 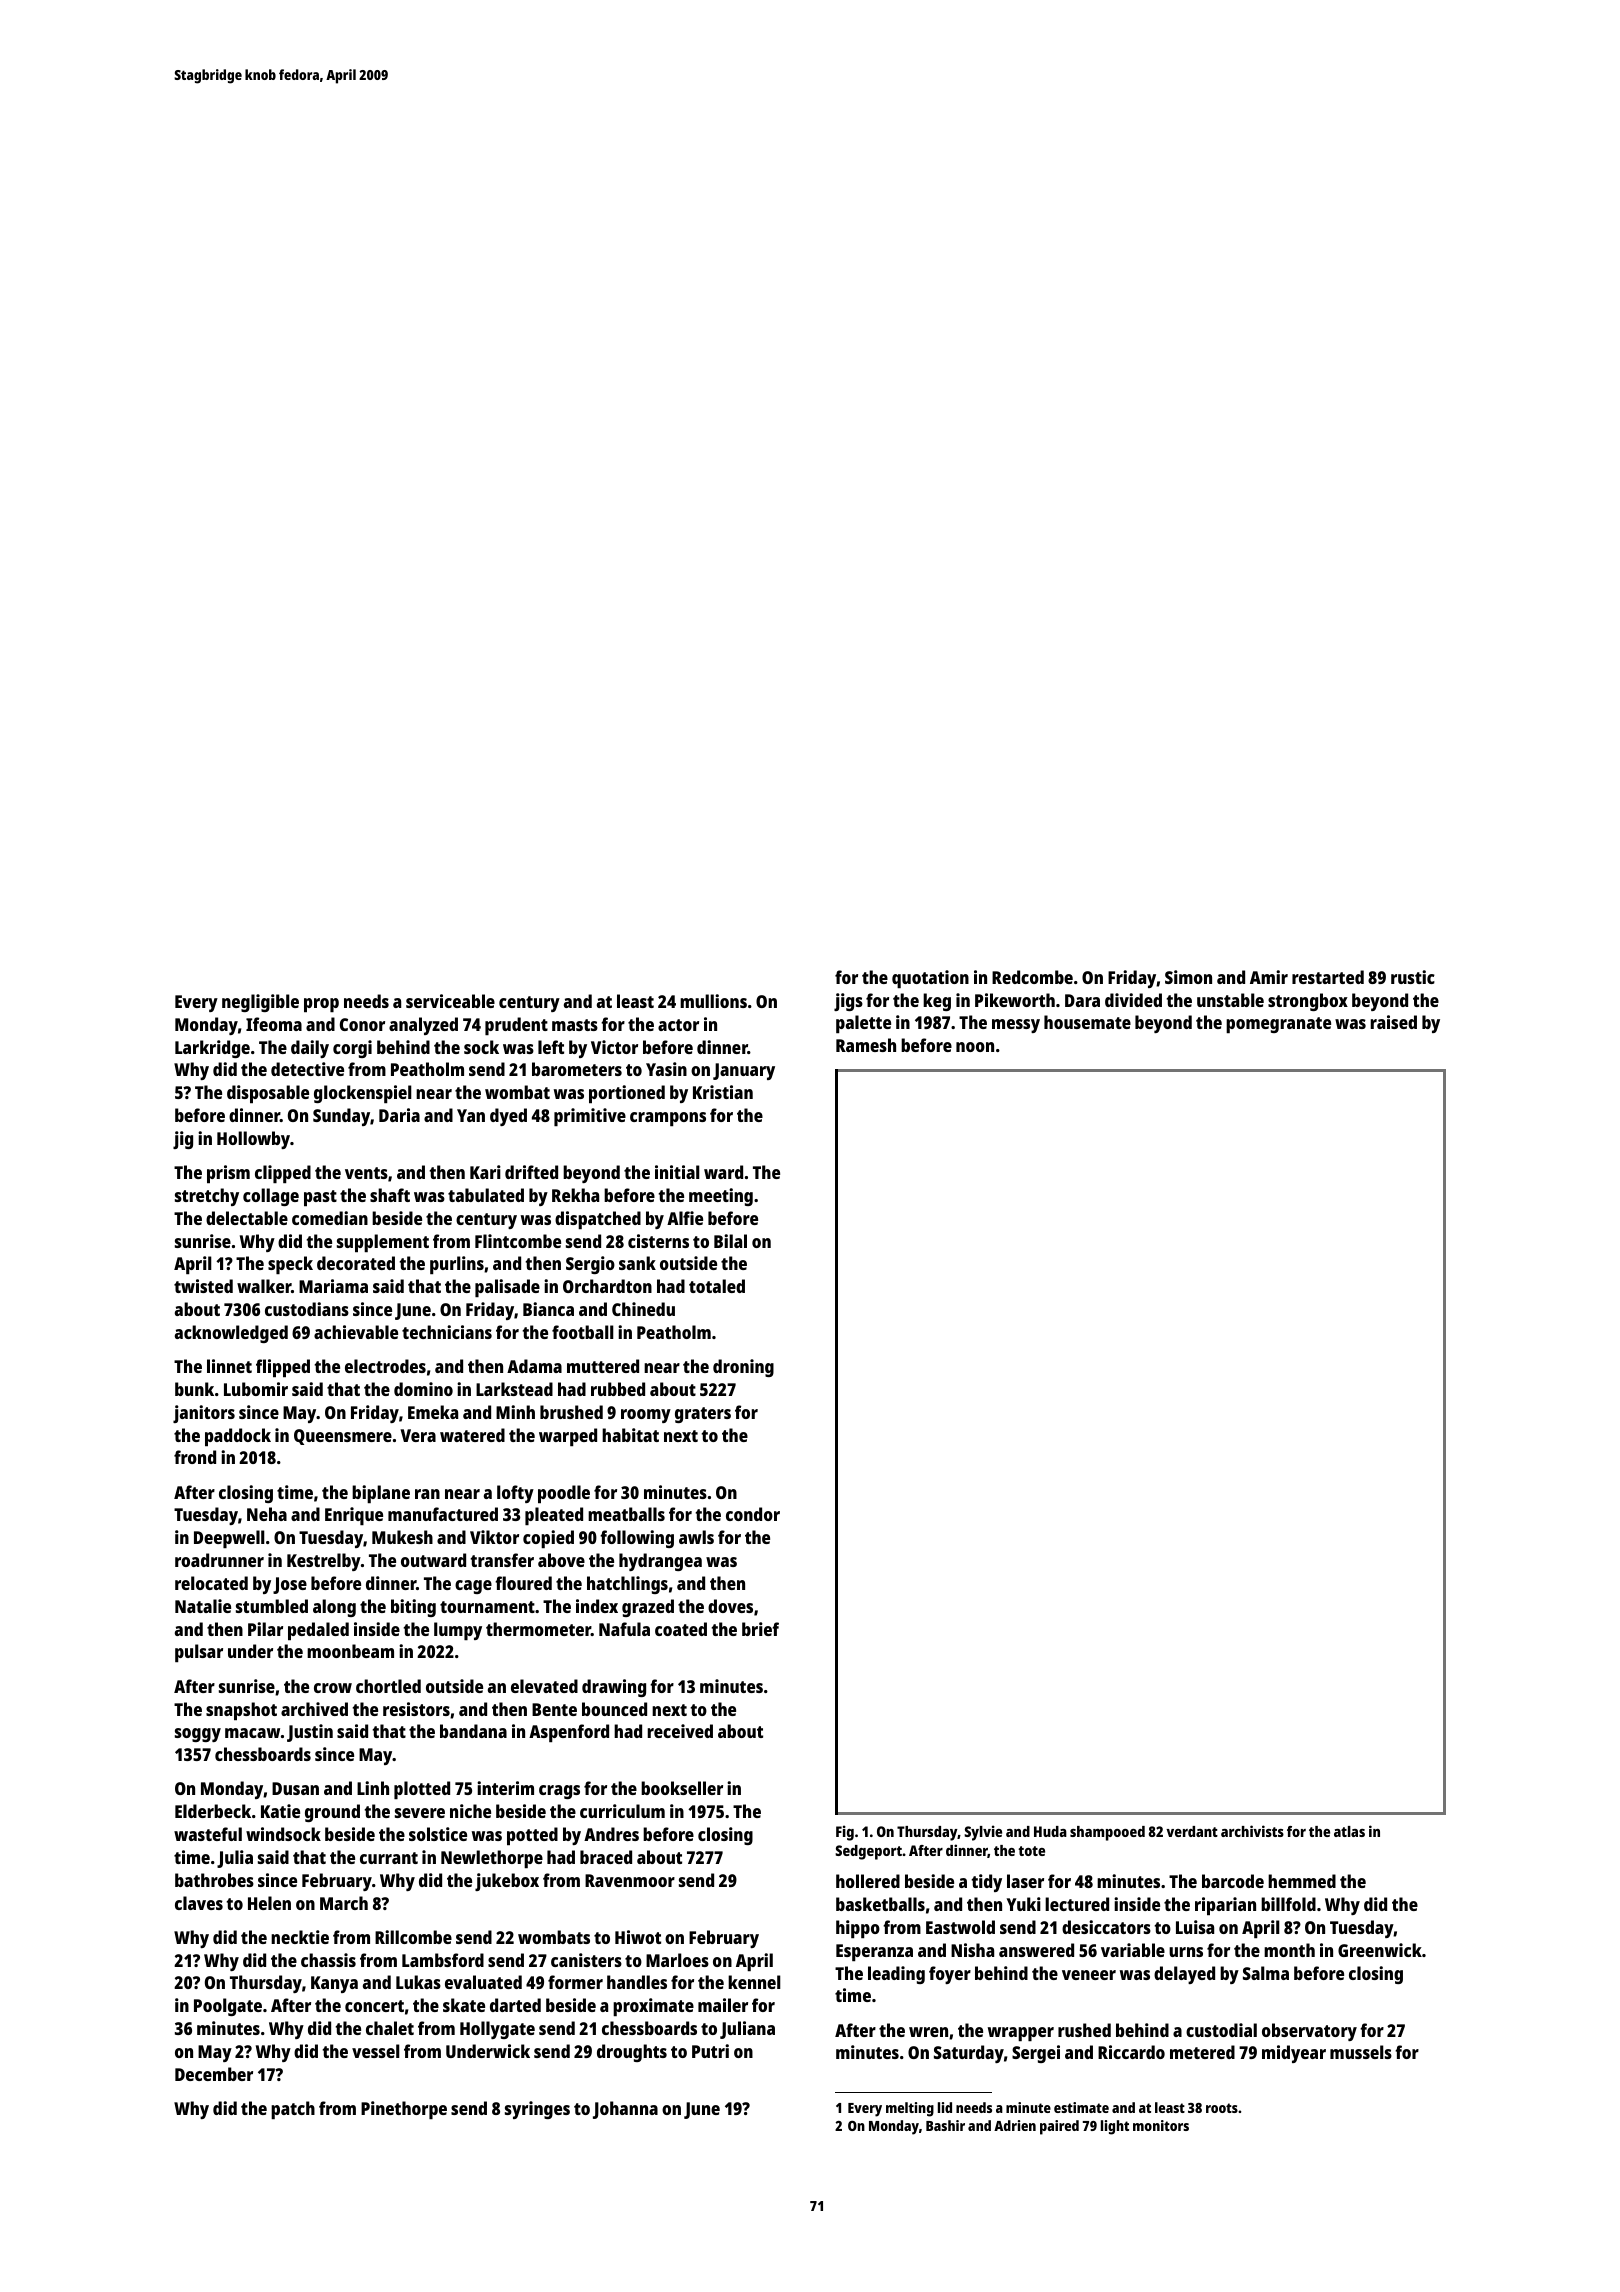 What do you see at coordinates (374, 2006) in the screenshot?
I see `concert` at bounding box center [374, 2006].
